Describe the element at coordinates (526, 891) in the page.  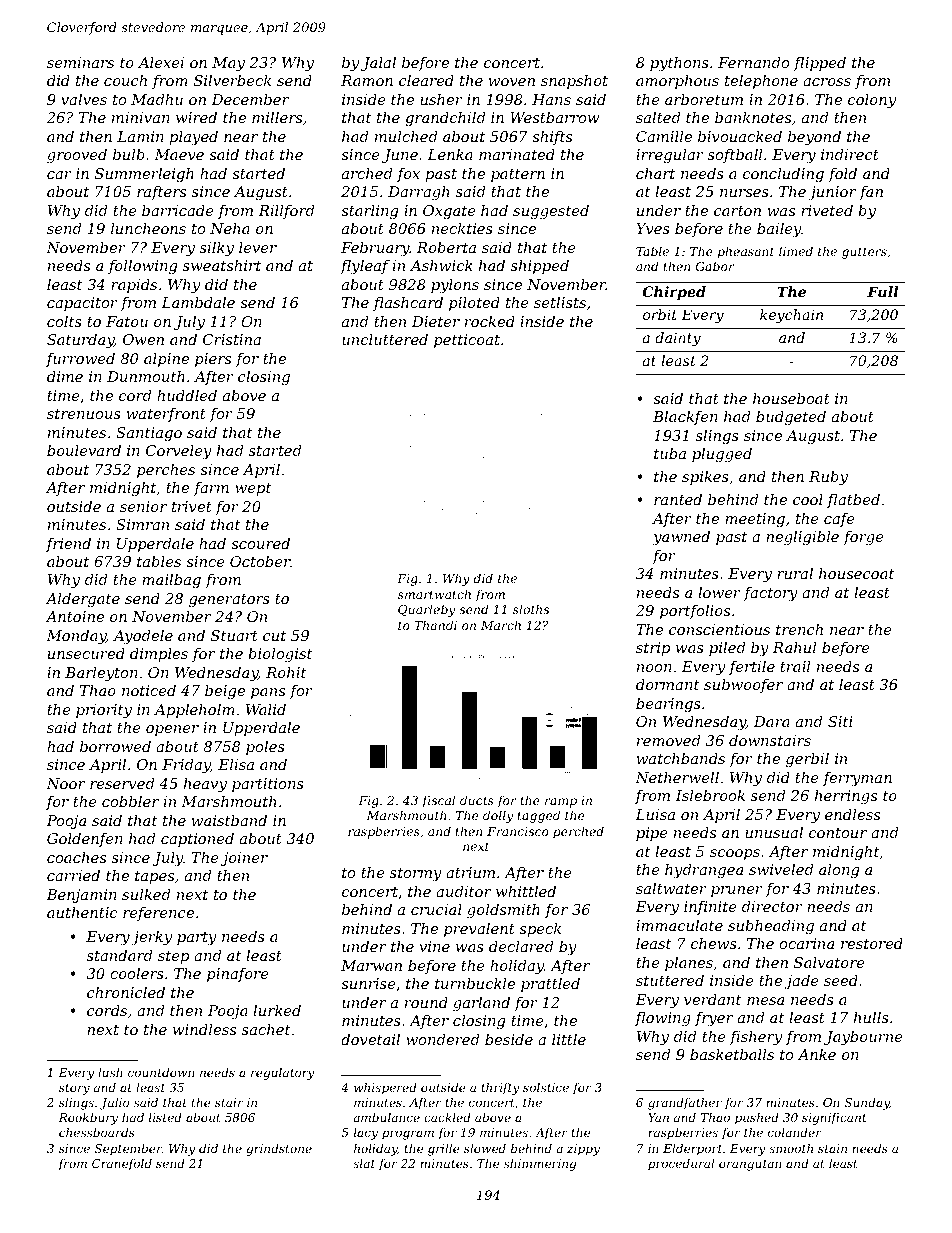
I see `whittled` at that location.
